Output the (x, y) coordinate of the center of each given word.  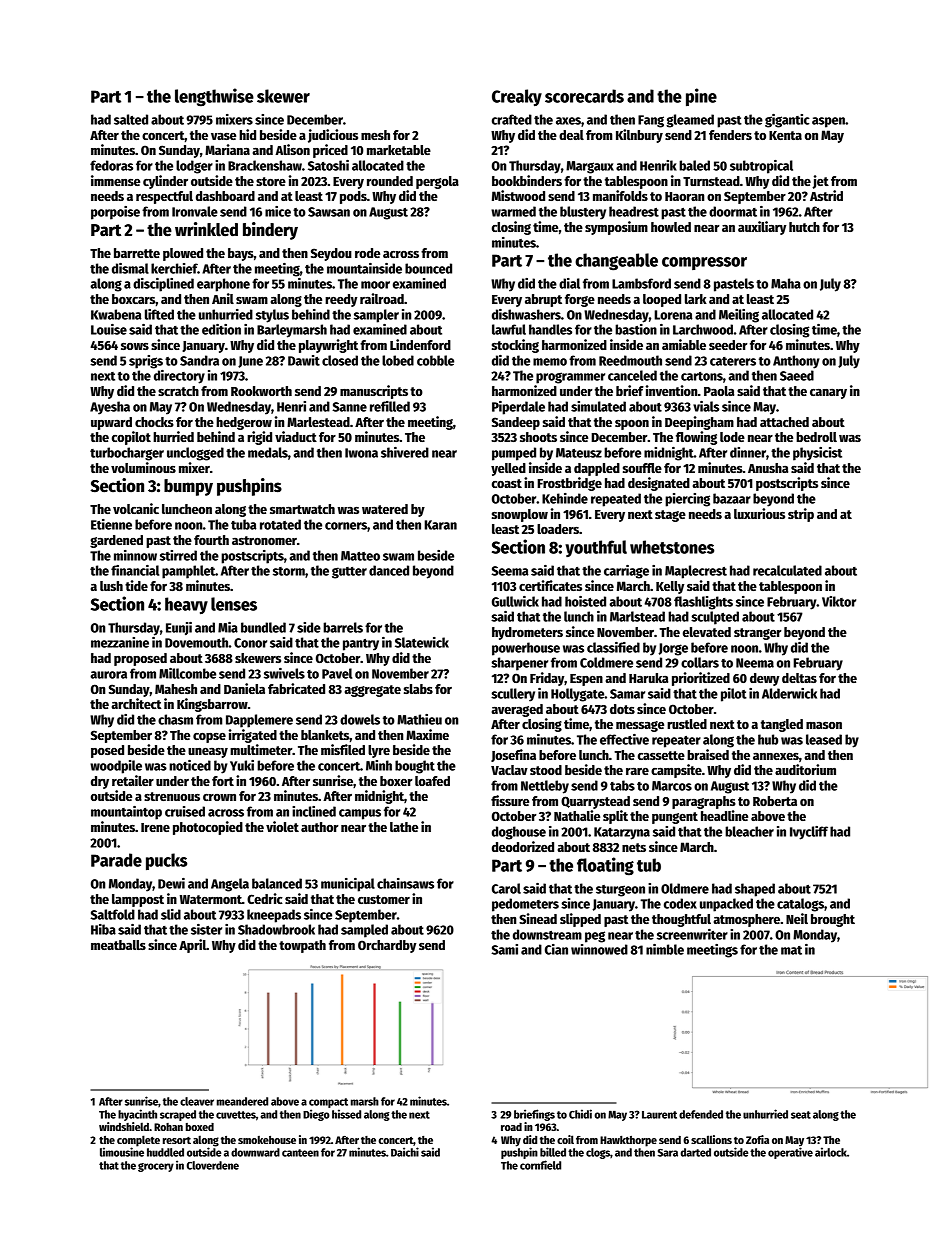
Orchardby (387, 946)
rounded (390, 181)
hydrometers (527, 633)
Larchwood (703, 329)
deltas (799, 678)
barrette (137, 253)
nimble (665, 949)
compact (328, 1103)
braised (708, 754)
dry (100, 782)
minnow (135, 555)
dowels (360, 719)
